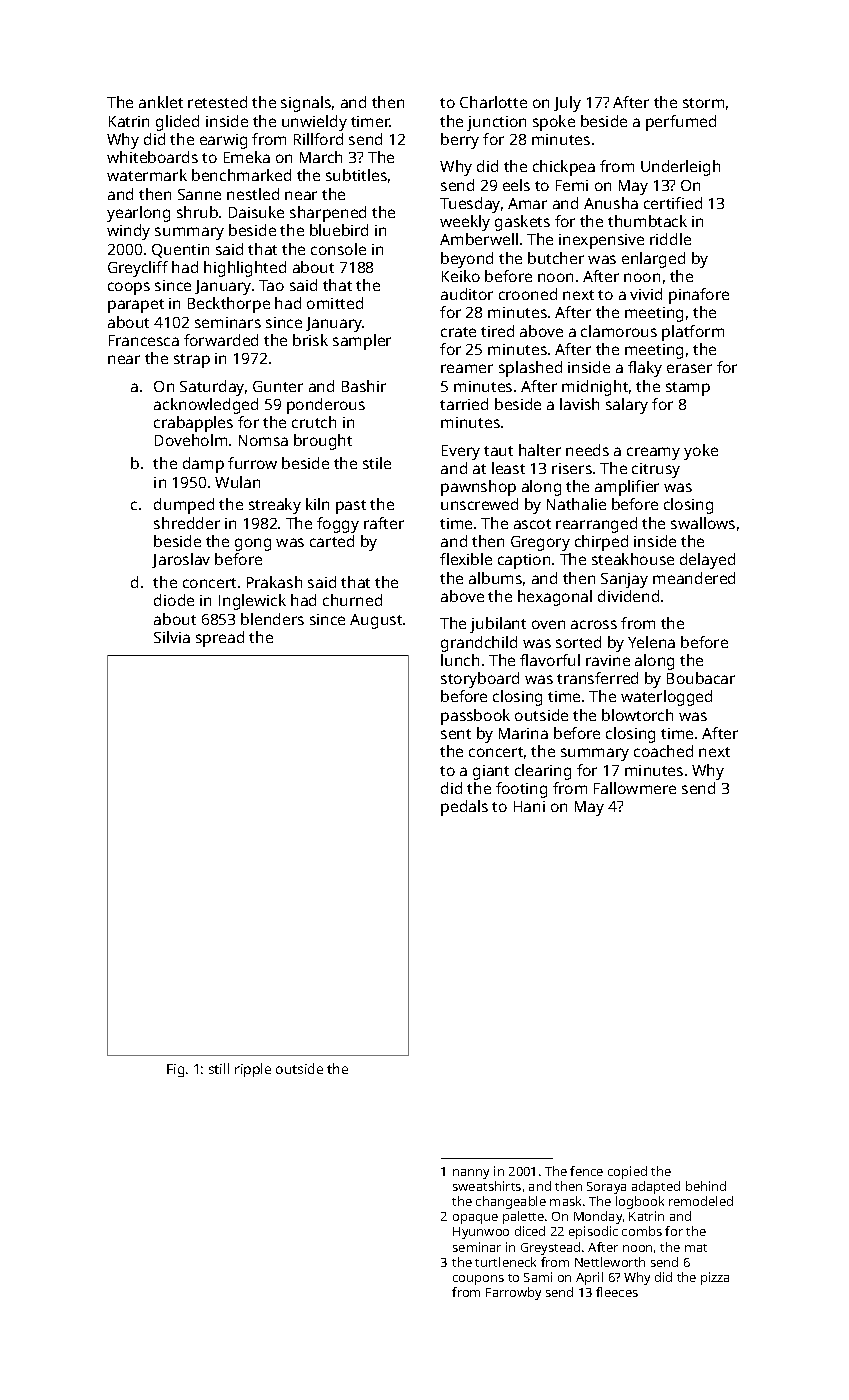  What do you see at coordinates (253, 1070) in the document?
I see `ripple` at bounding box center [253, 1070].
